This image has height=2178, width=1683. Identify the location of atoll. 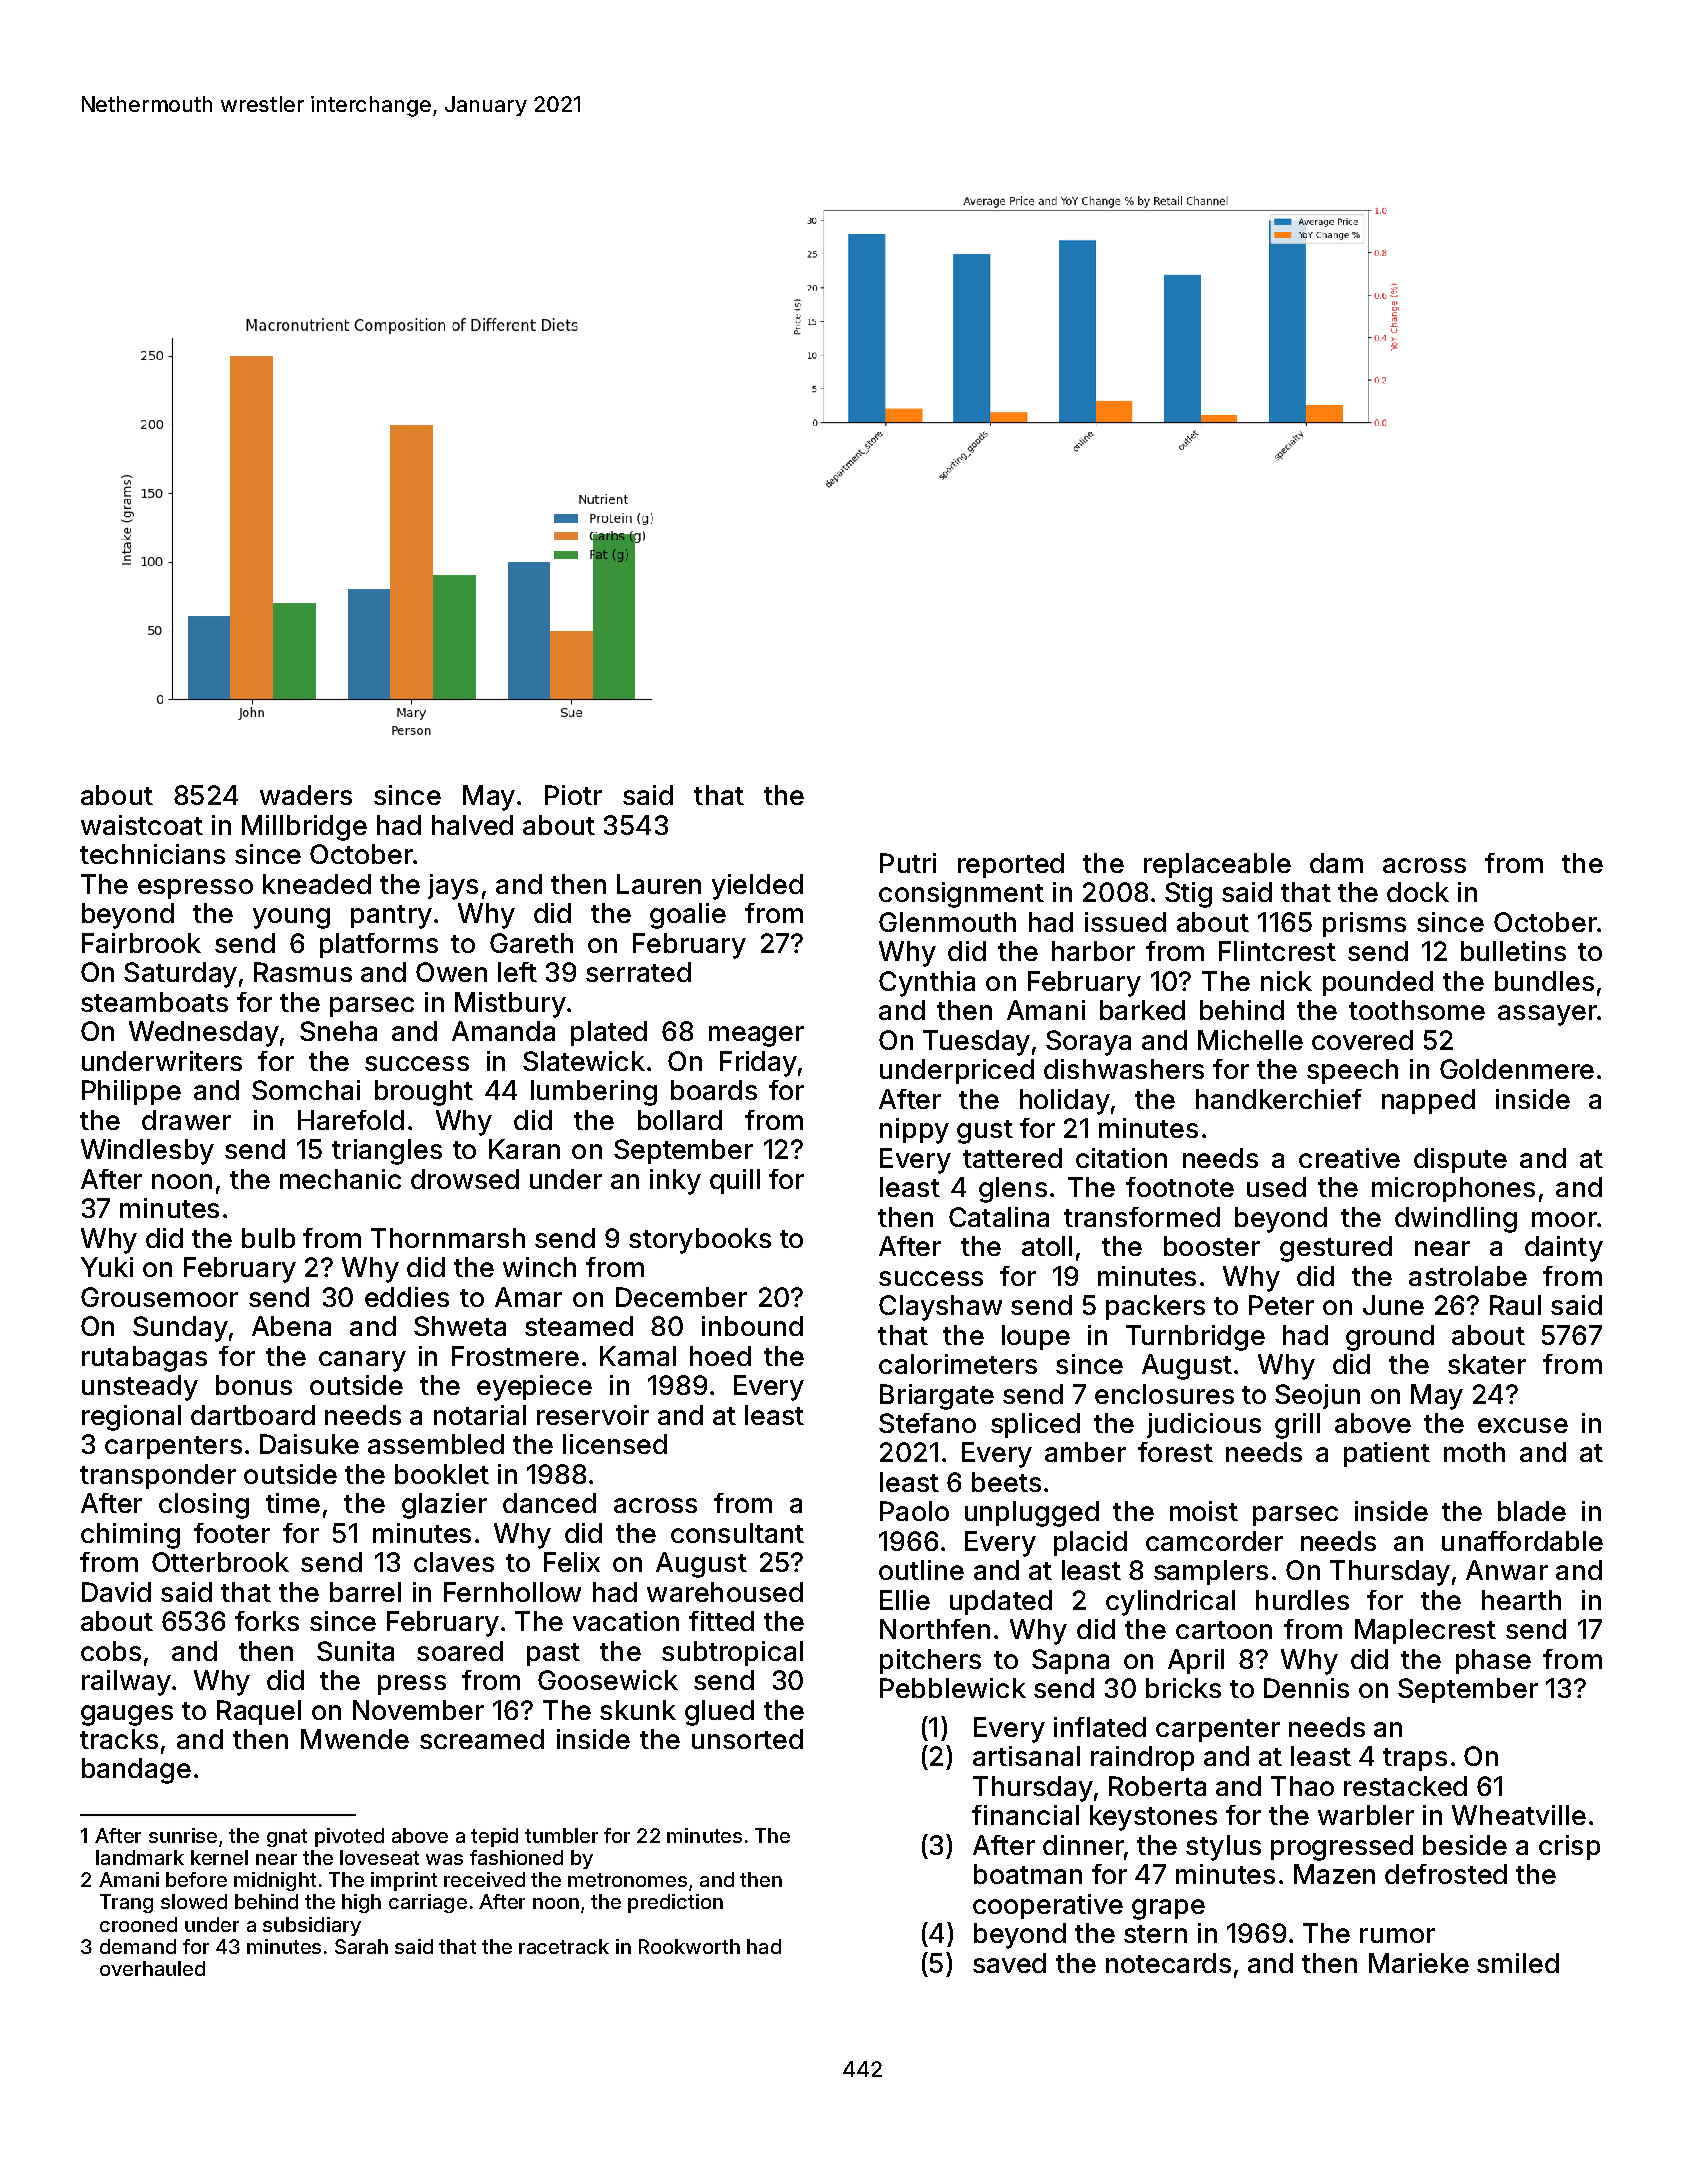
(1047, 1246).
